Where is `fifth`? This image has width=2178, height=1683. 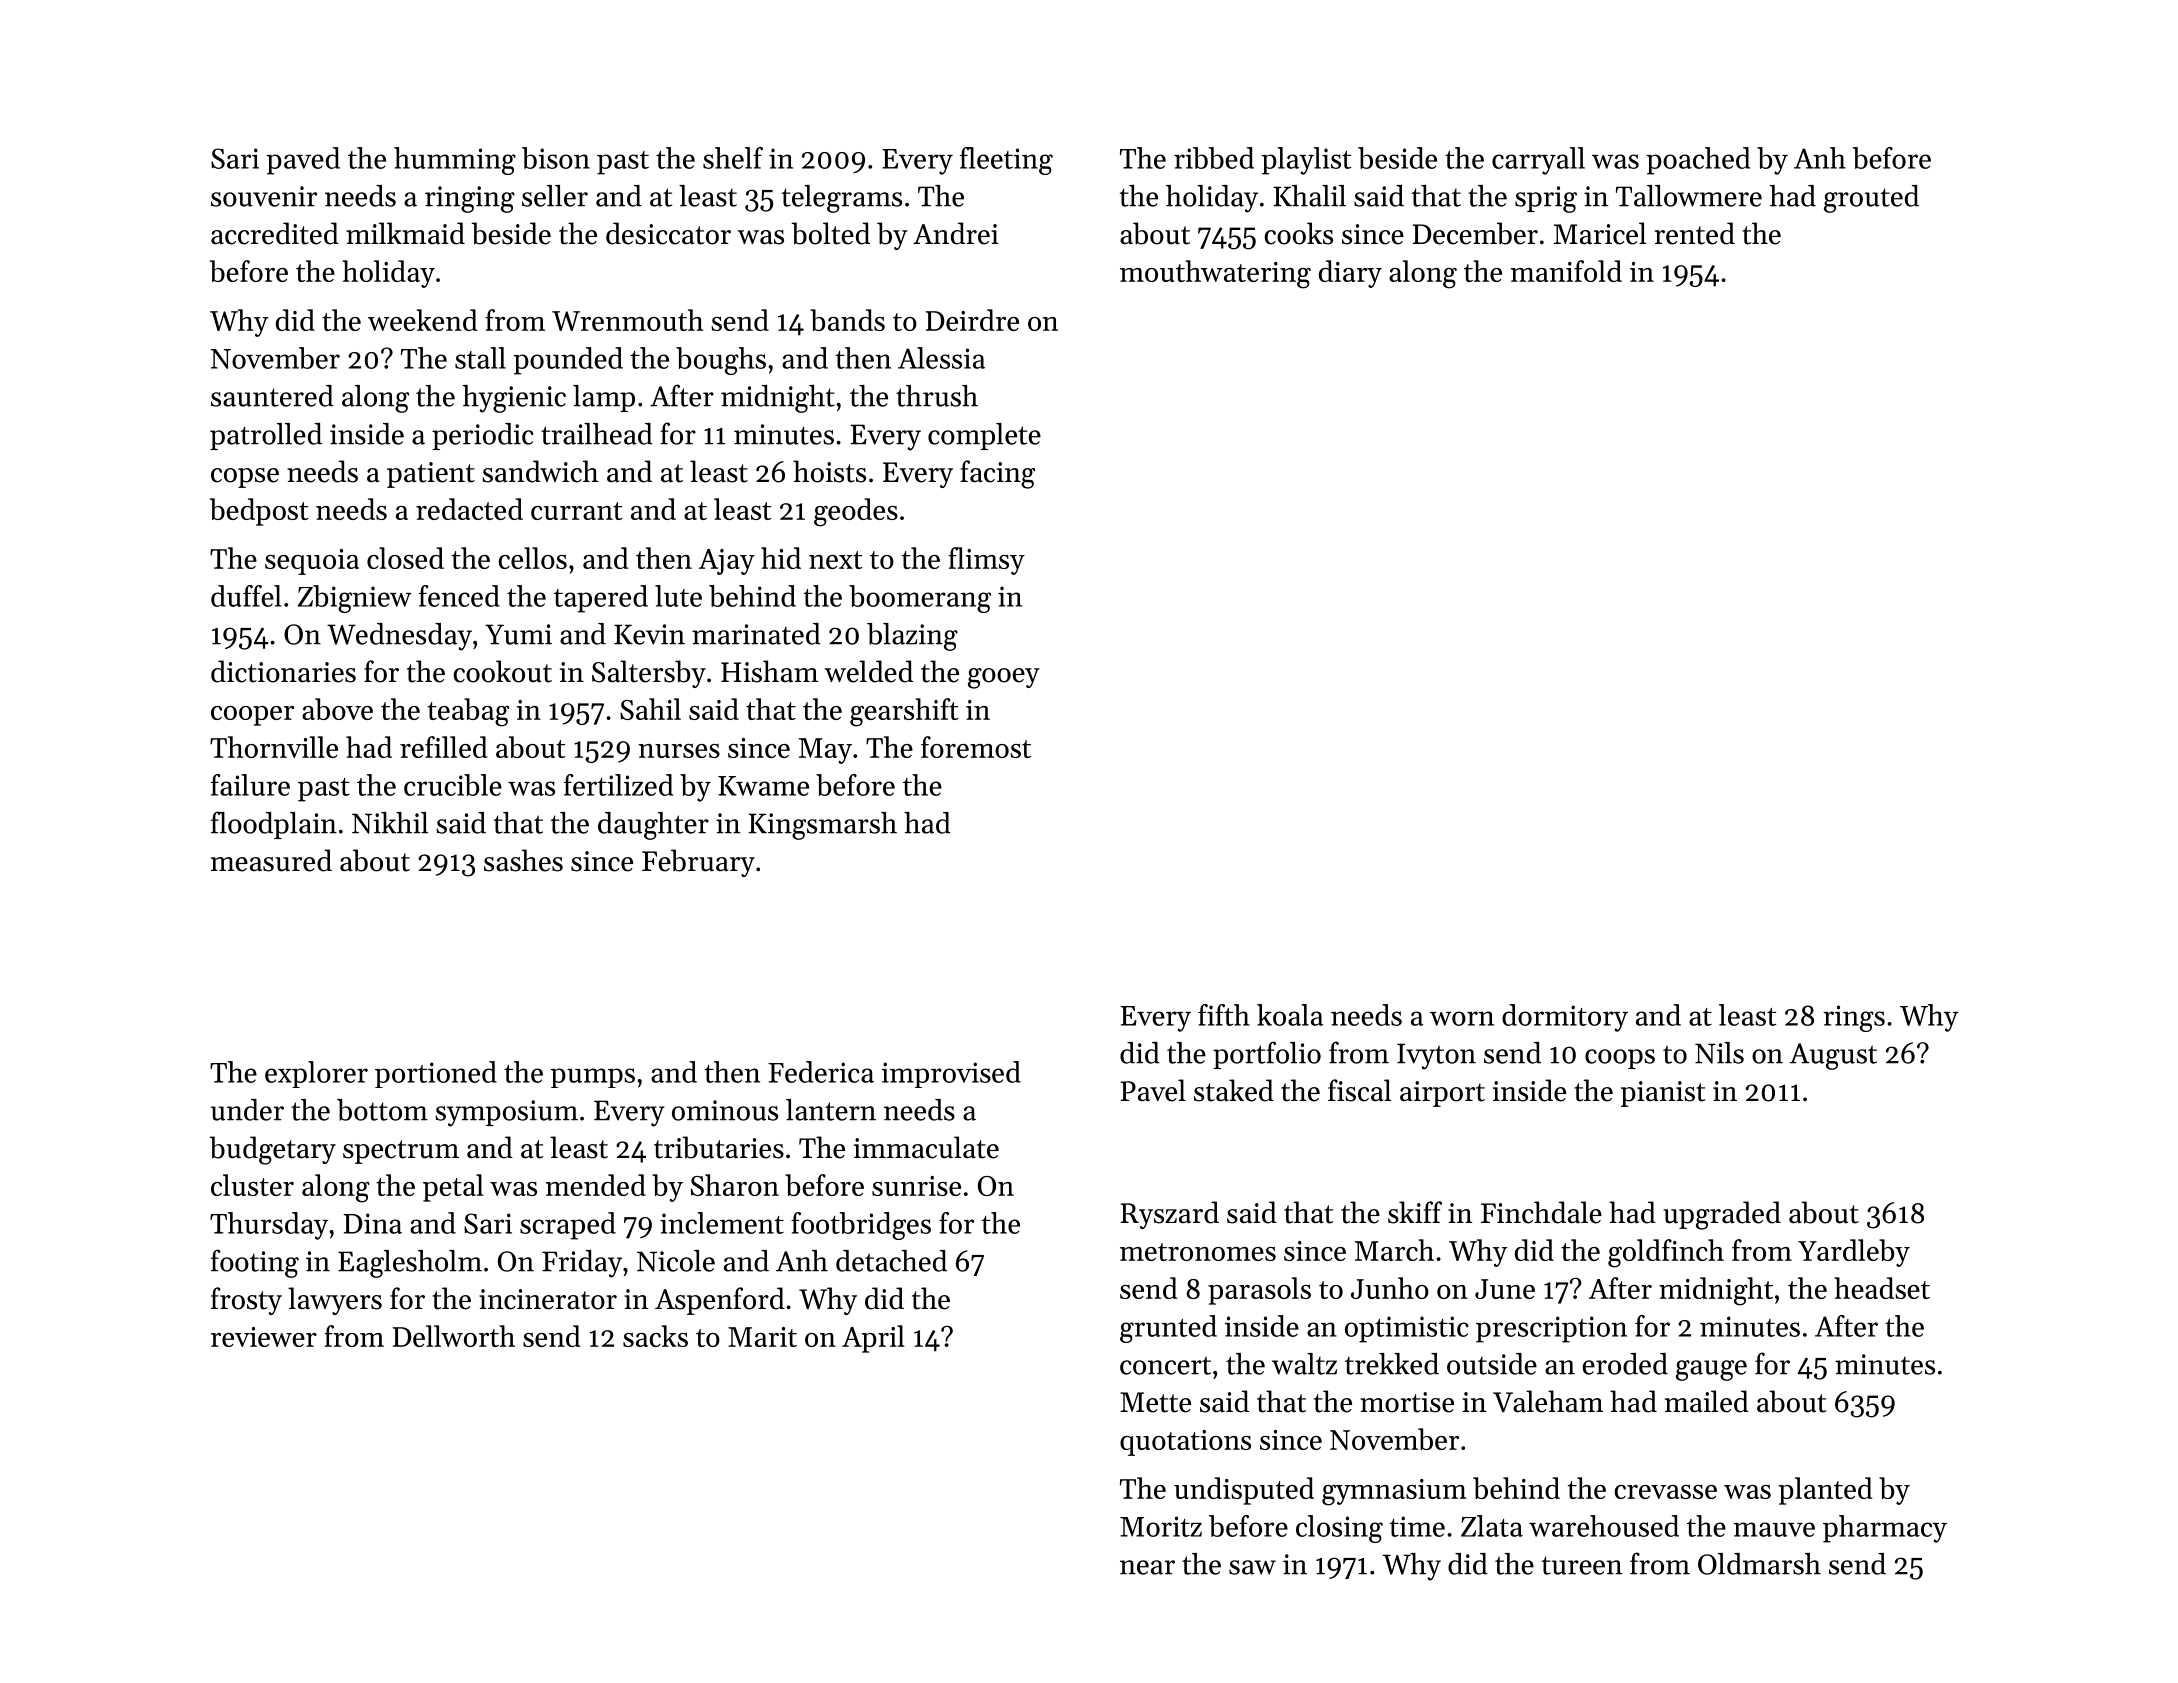 fifth is located at coordinates (1224, 1015).
